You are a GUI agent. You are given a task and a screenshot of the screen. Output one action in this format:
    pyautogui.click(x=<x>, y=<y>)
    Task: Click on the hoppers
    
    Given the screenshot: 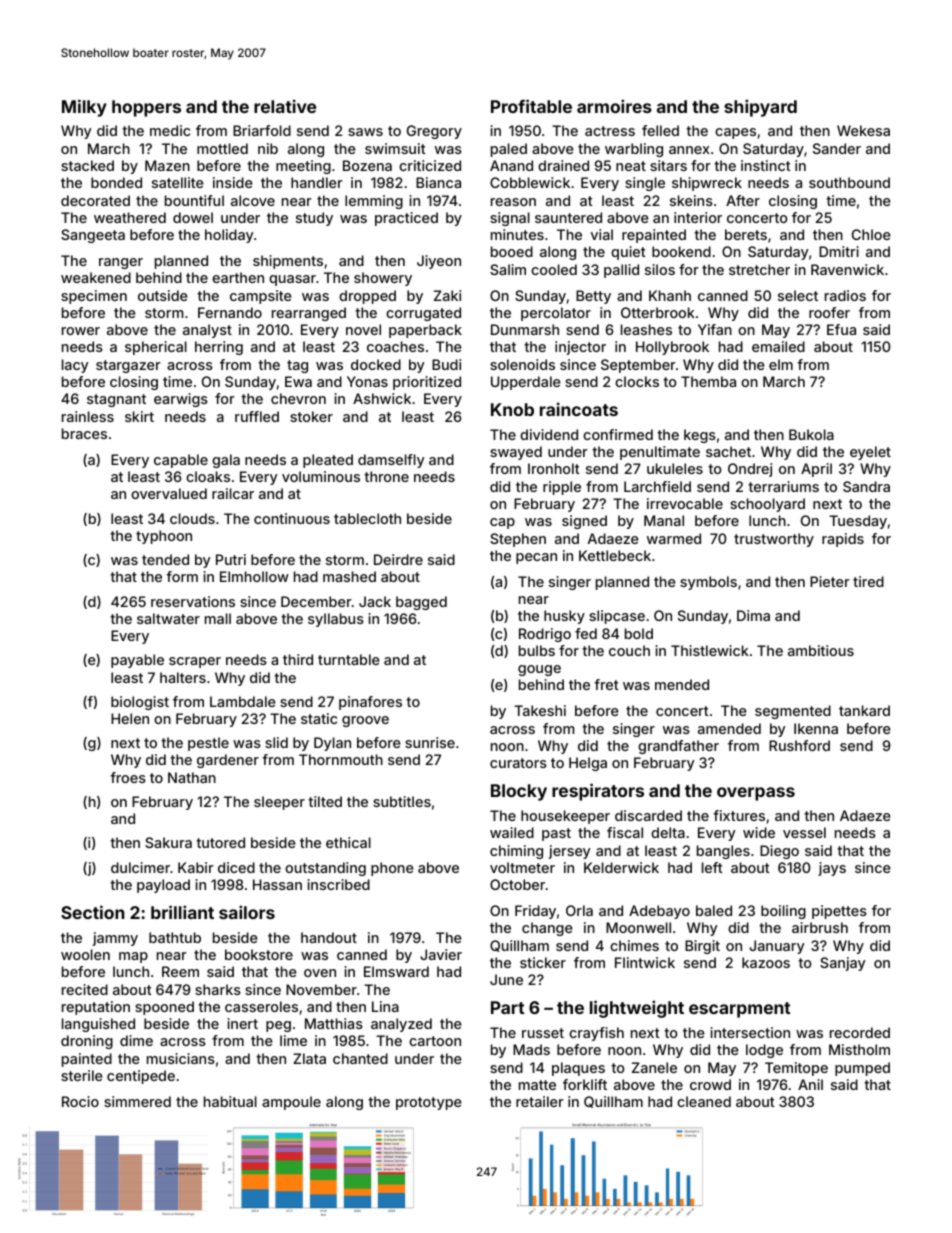 What is the action you would take?
    pyautogui.click(x=146, y=108)
